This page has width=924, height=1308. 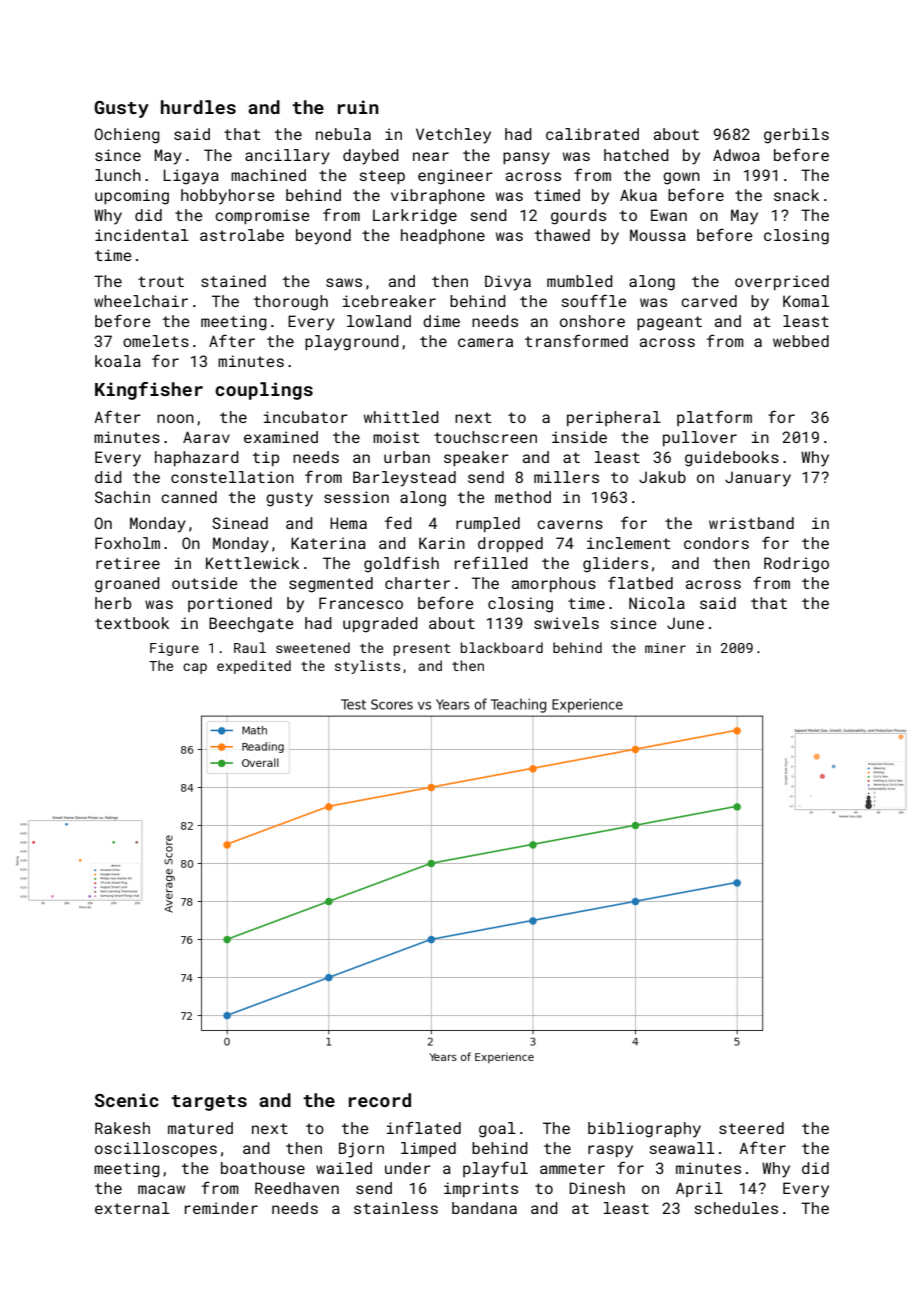 What do you see at coordinates (453, 136) in the page?
I see `Vetchley` at bounding box center [453, 136].
